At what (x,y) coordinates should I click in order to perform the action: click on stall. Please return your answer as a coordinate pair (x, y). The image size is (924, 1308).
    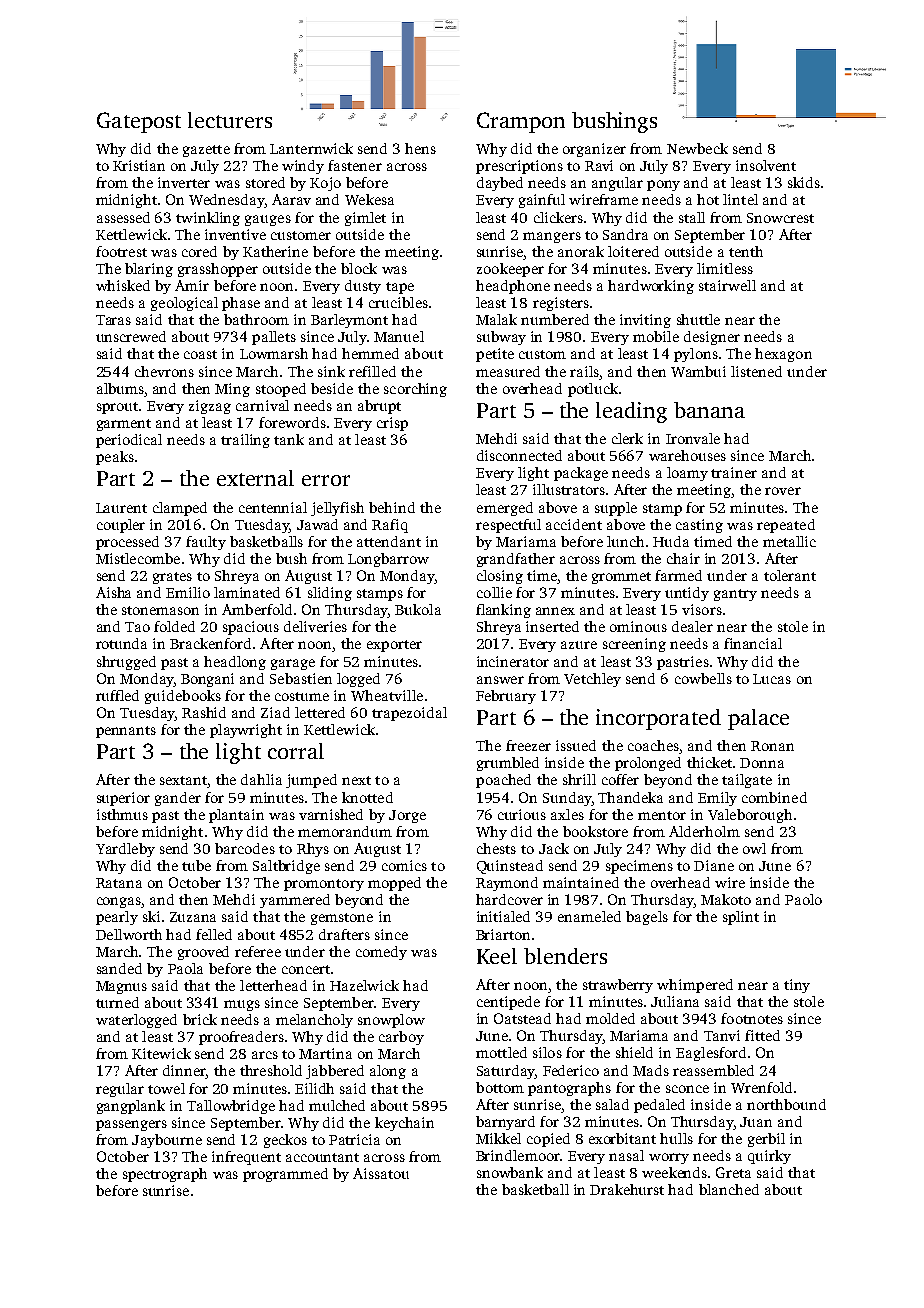
    Looking at the image, I should click on (692, 217).
